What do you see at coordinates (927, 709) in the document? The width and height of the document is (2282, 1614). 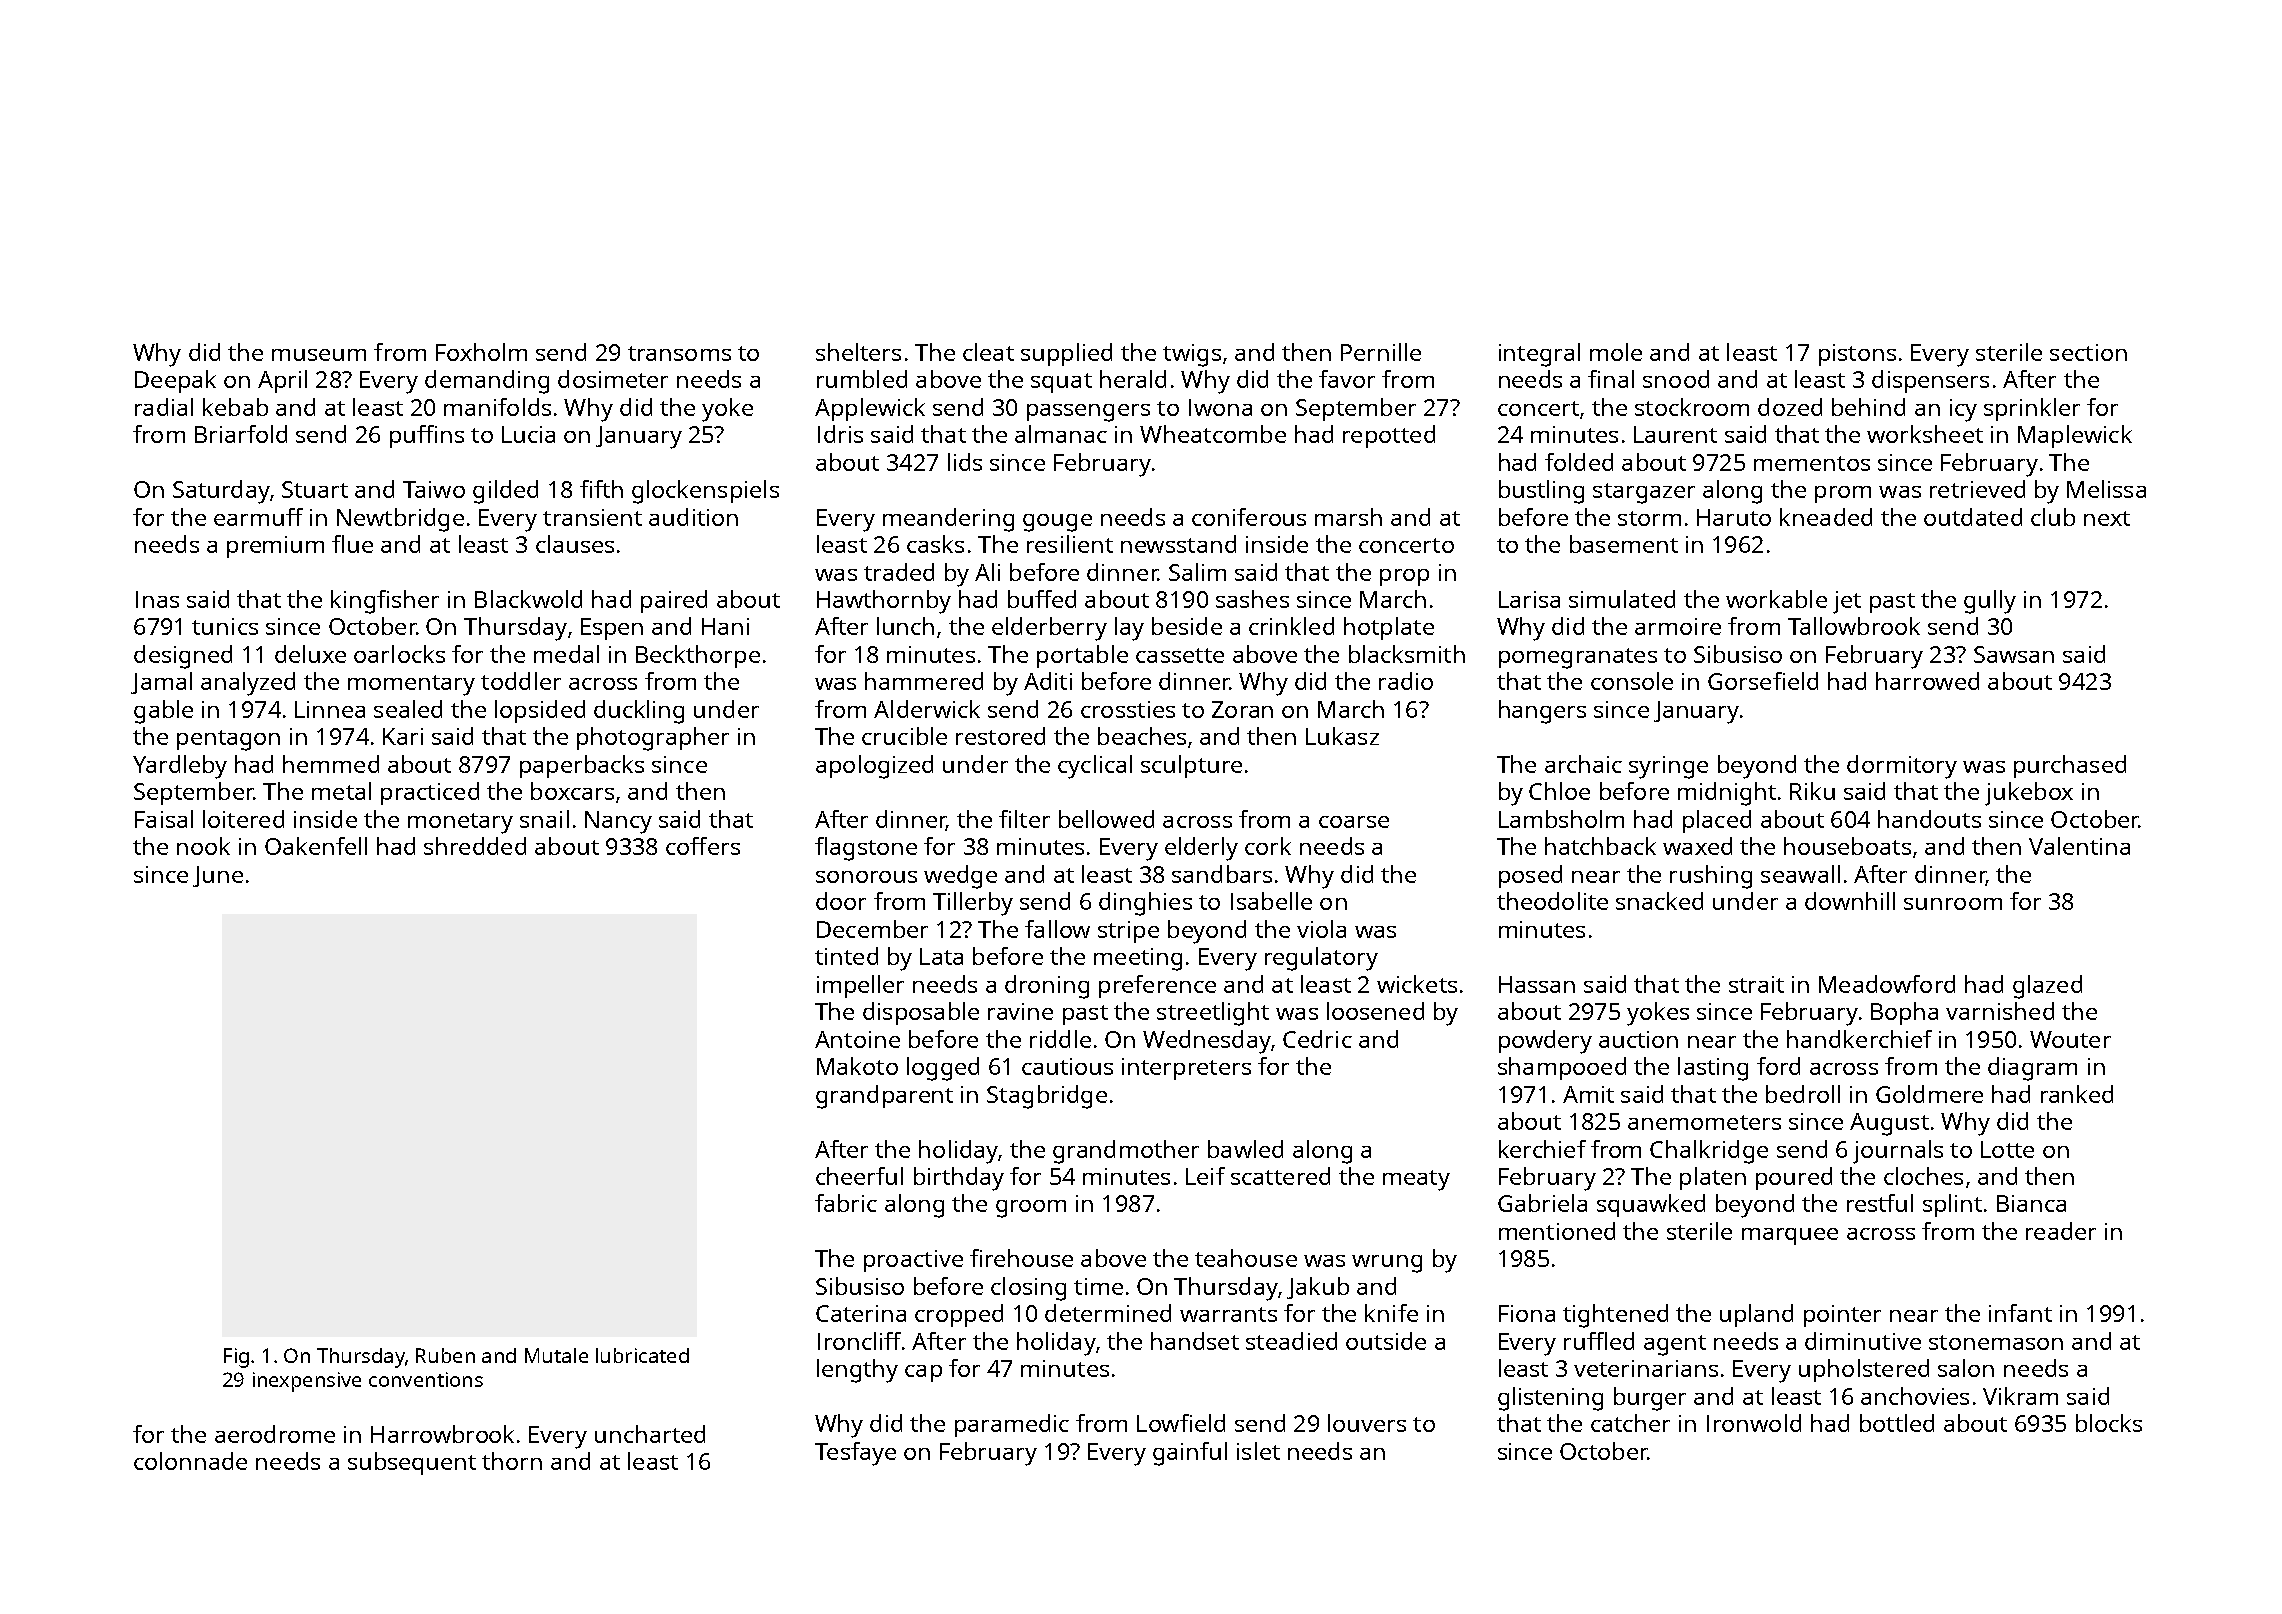 I see `Alderwick` at bounding box center [927, 709].
